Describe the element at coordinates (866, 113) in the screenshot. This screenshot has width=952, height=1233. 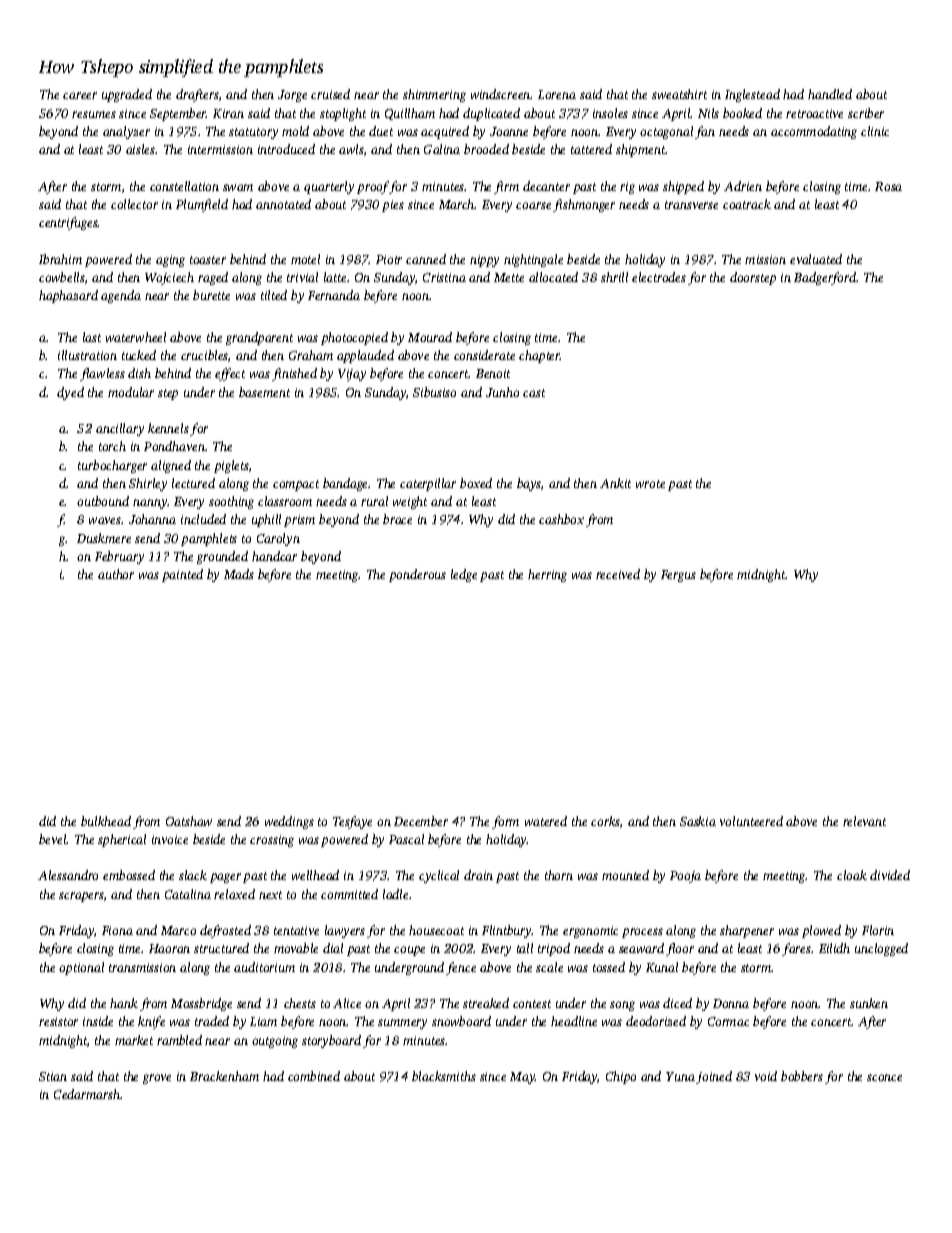
I see `scriber` at that location.
